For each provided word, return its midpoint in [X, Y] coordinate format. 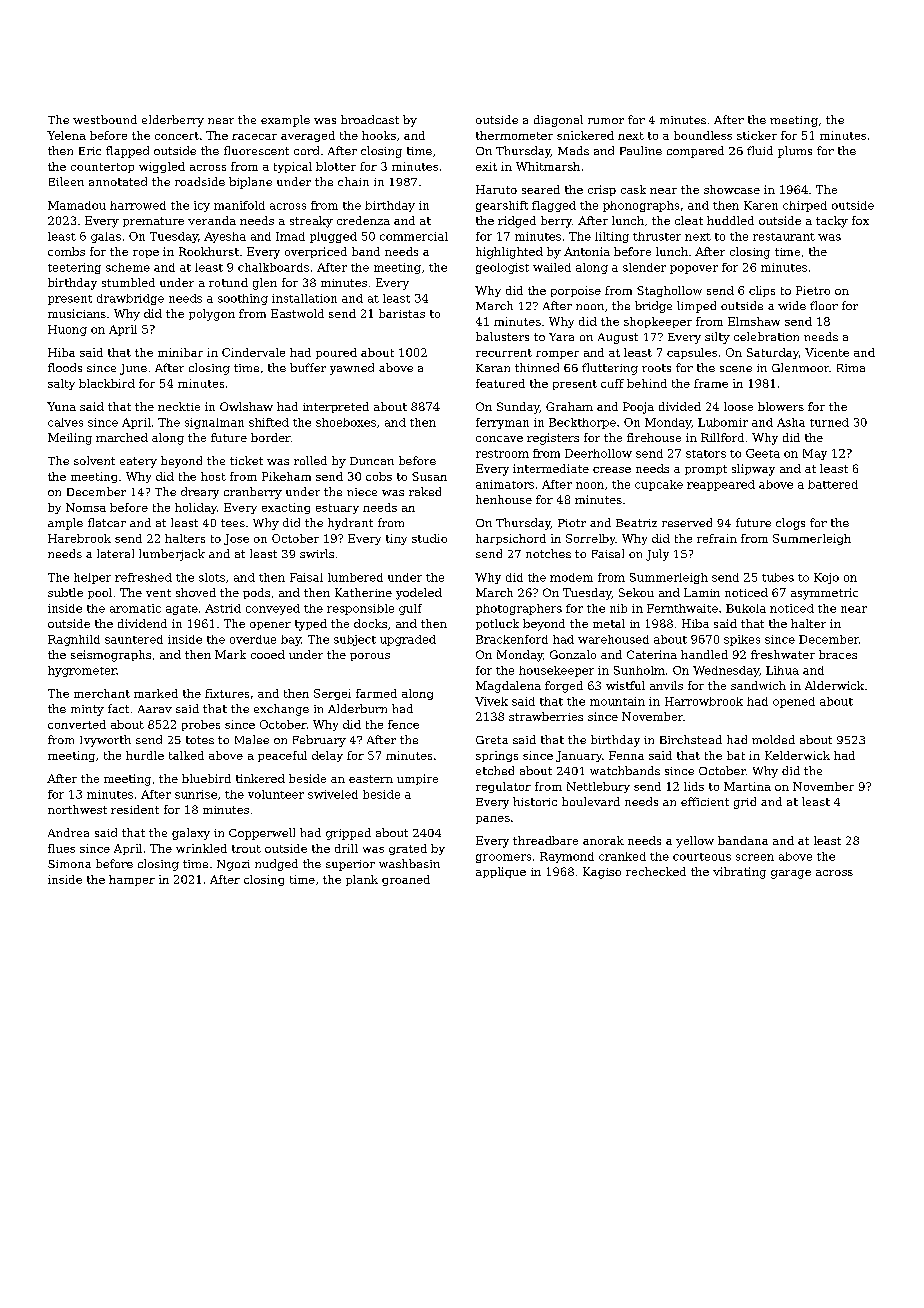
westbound [105, 119]
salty [61, 384]
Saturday [773, 353]
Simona [69, 864]
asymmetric [824, 594]
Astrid [223, 608]
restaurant [784, 237]
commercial [414, 236]
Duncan [372, 461]
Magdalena [508, 687]
